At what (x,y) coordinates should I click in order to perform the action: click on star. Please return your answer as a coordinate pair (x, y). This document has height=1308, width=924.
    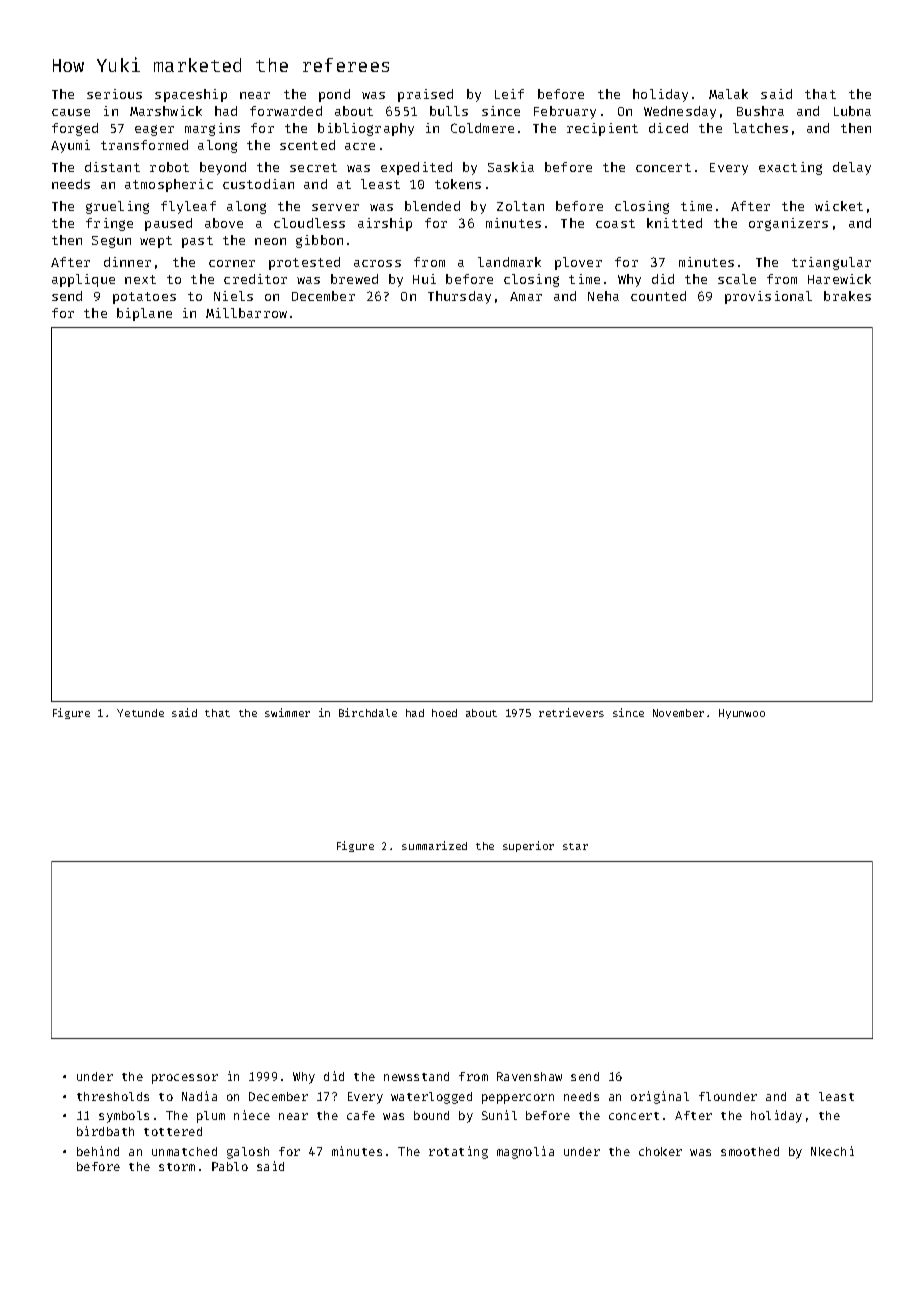
    Looking at the image, I should click on (575, 846).
